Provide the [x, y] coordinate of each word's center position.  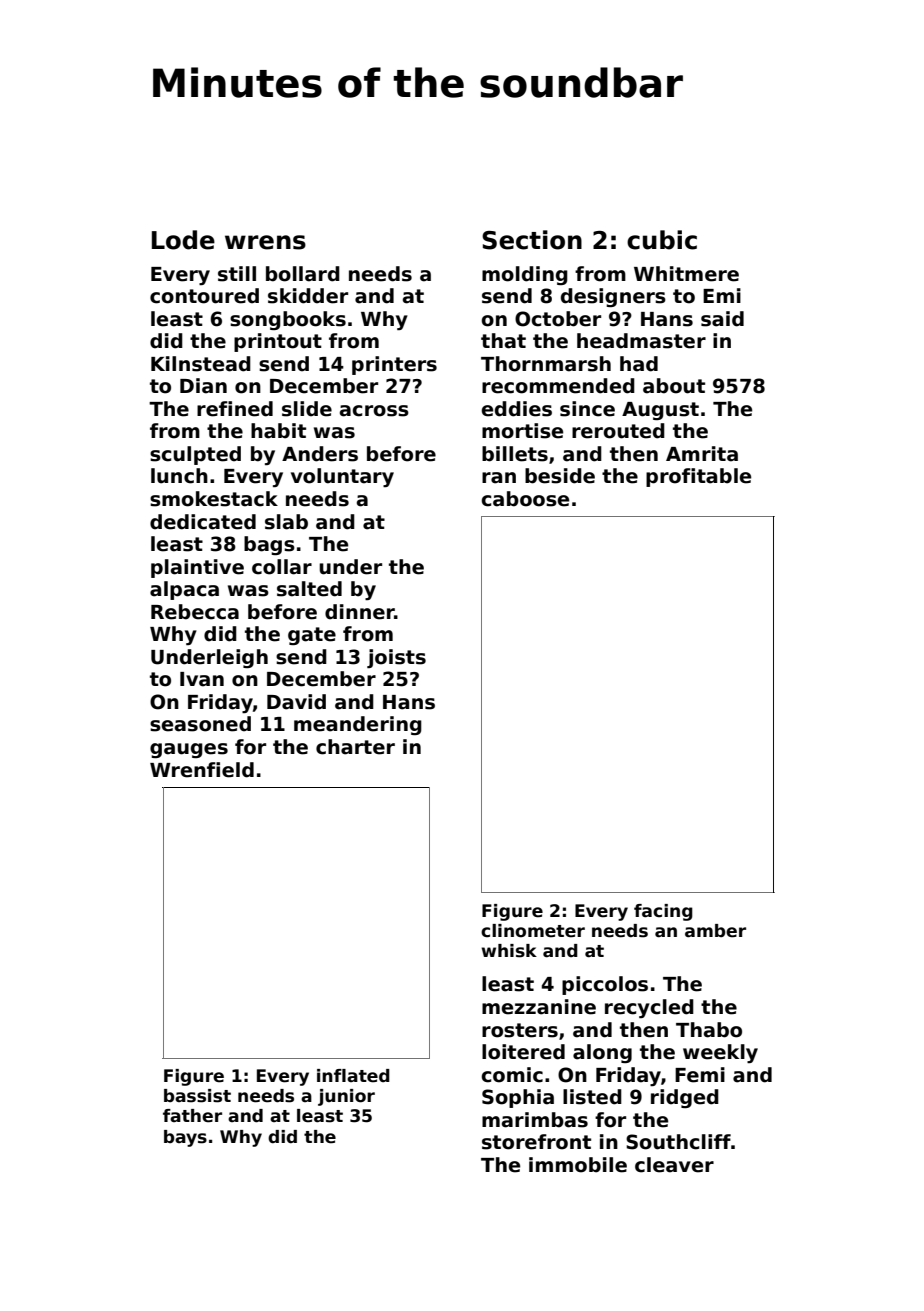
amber [715, 931]
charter [355, 747]
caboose [525, 499]
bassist [197, 1096]
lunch [179, 476]
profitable [698, 477]
